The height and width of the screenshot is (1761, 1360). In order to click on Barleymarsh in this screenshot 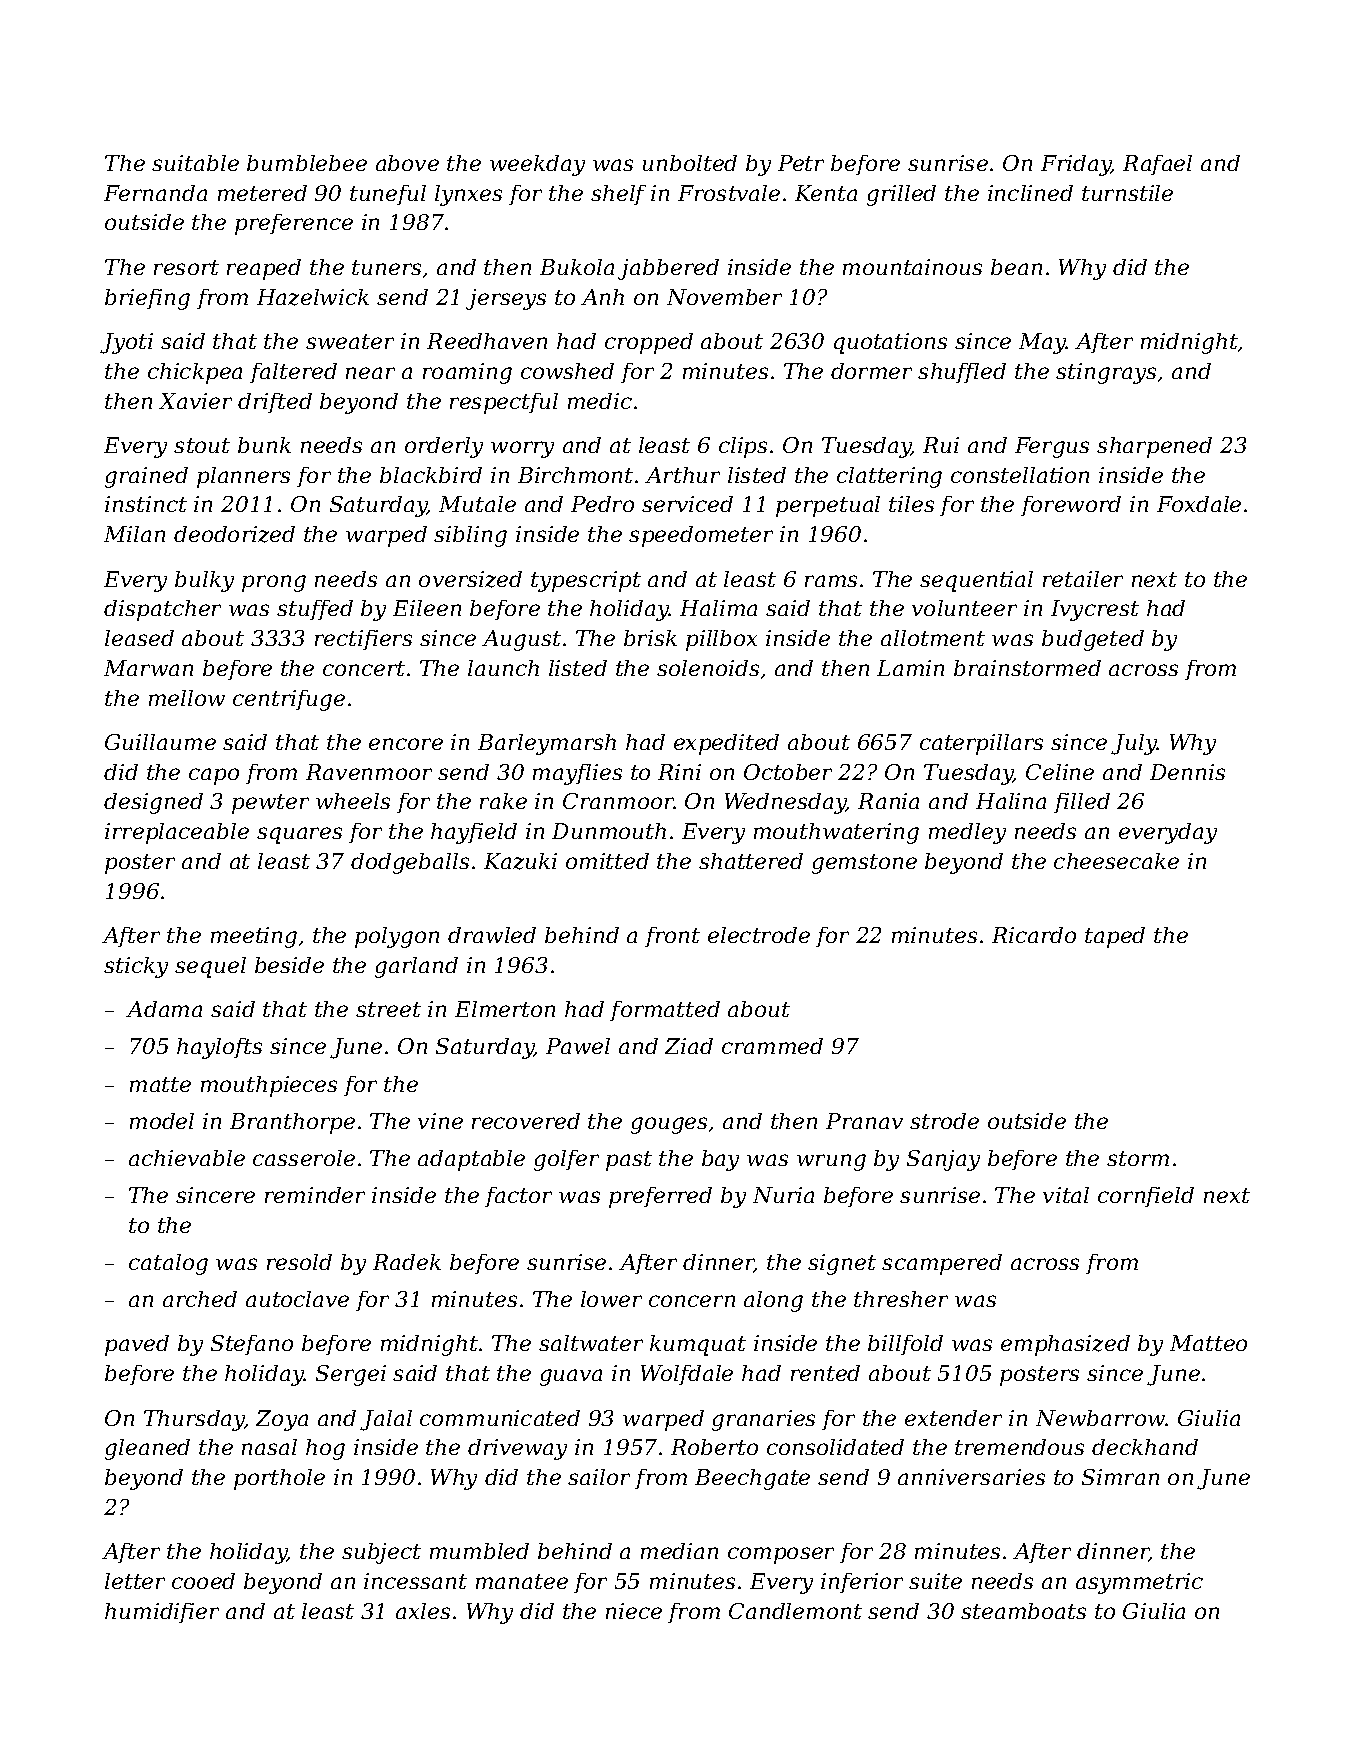, I will do `click(547, 744)`.
